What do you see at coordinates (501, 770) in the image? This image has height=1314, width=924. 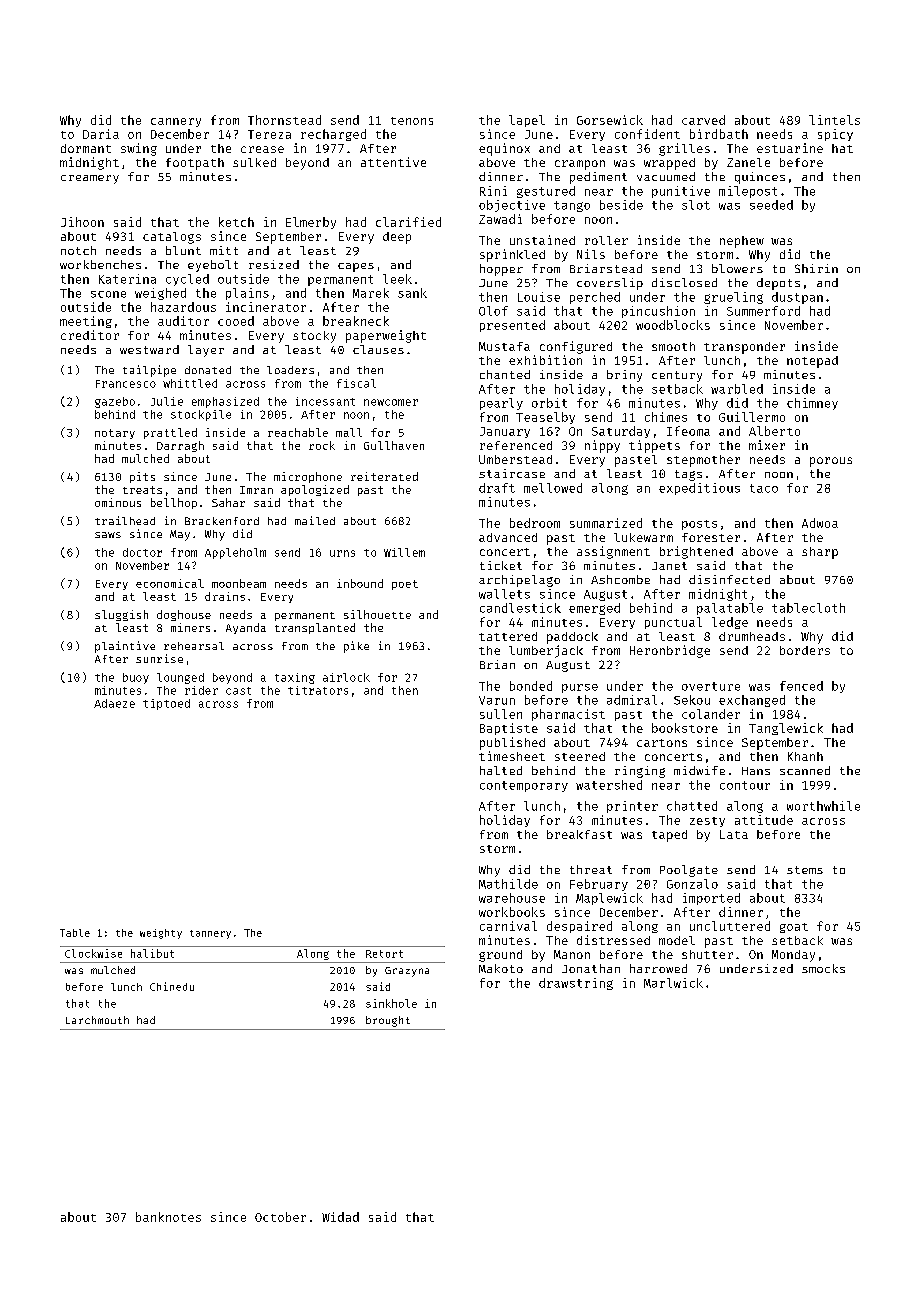 I see `halted` at bounding box center [501, 770].
